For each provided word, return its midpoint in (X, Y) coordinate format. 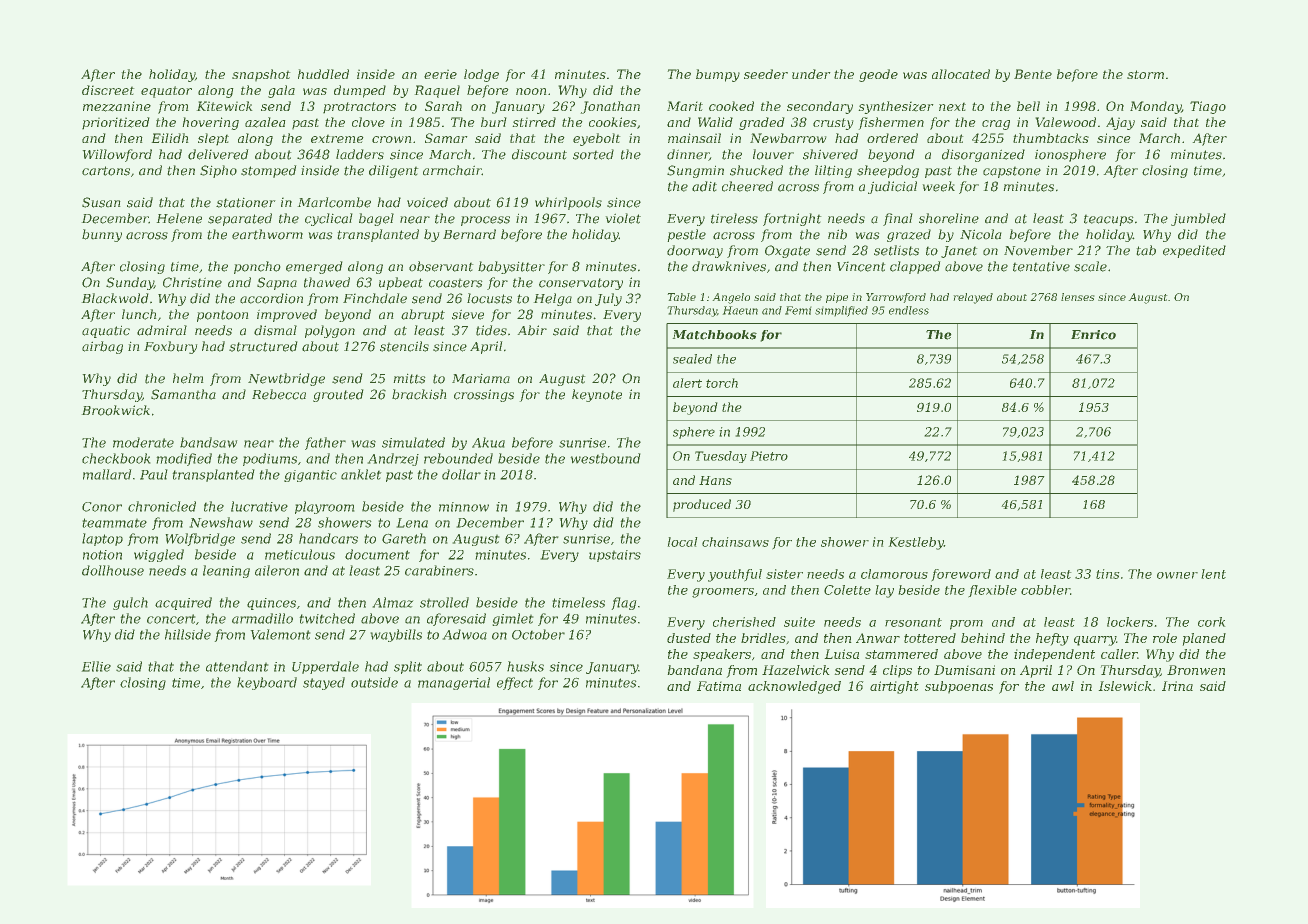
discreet (108, 90)
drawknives (729, 266)
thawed (327, 282)
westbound (605, 458)
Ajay (1120, 123)
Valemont (280, 634)
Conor (102, 507)
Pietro (769, 456)
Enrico (1093, 335)
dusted (689, 638)
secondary (820, 107)
